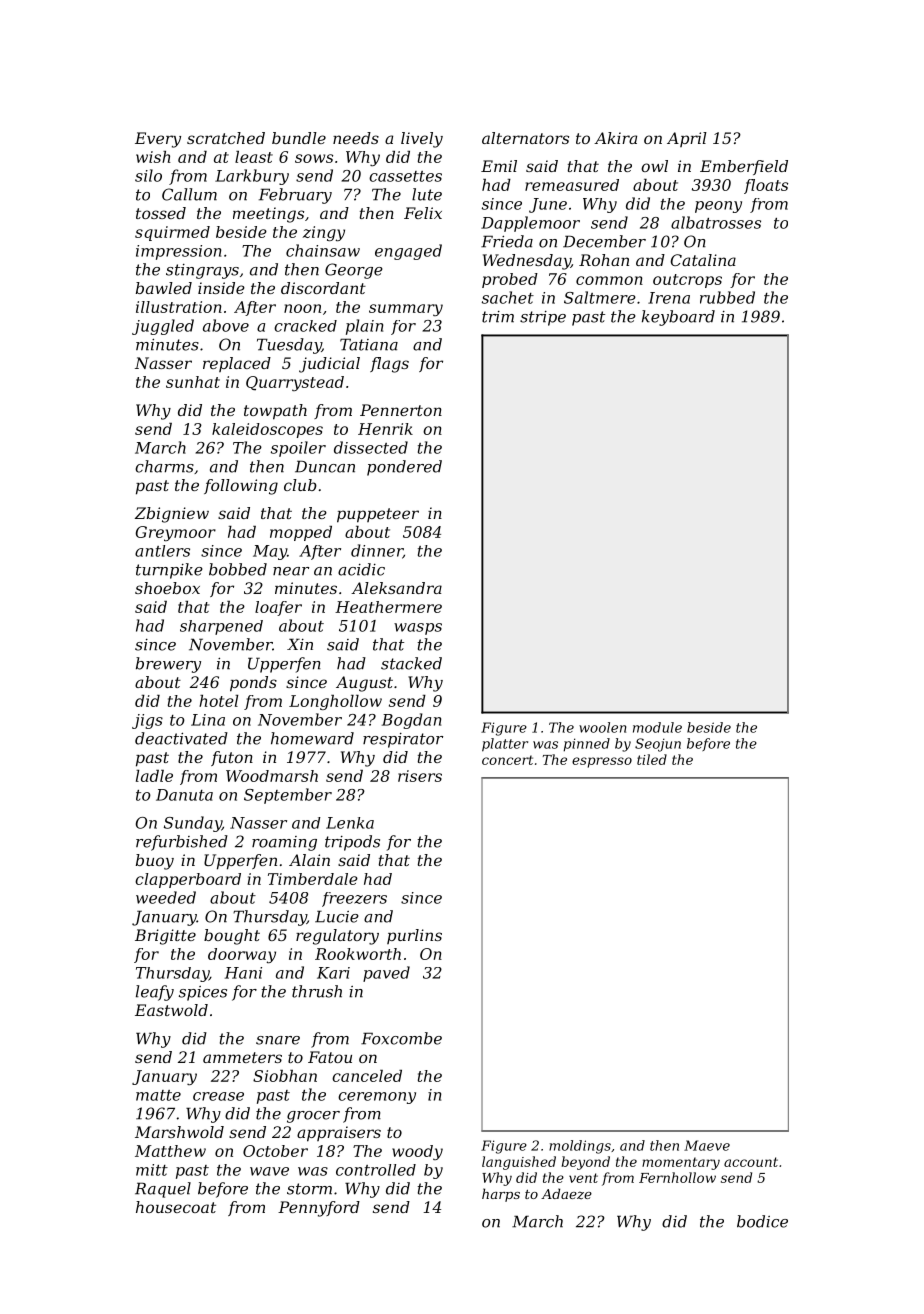 This screenshot has height=1314, width=924. What do you see at coordinates (687, 139) in the screenshot?
I see `April` at bounding box center [687, 139].
